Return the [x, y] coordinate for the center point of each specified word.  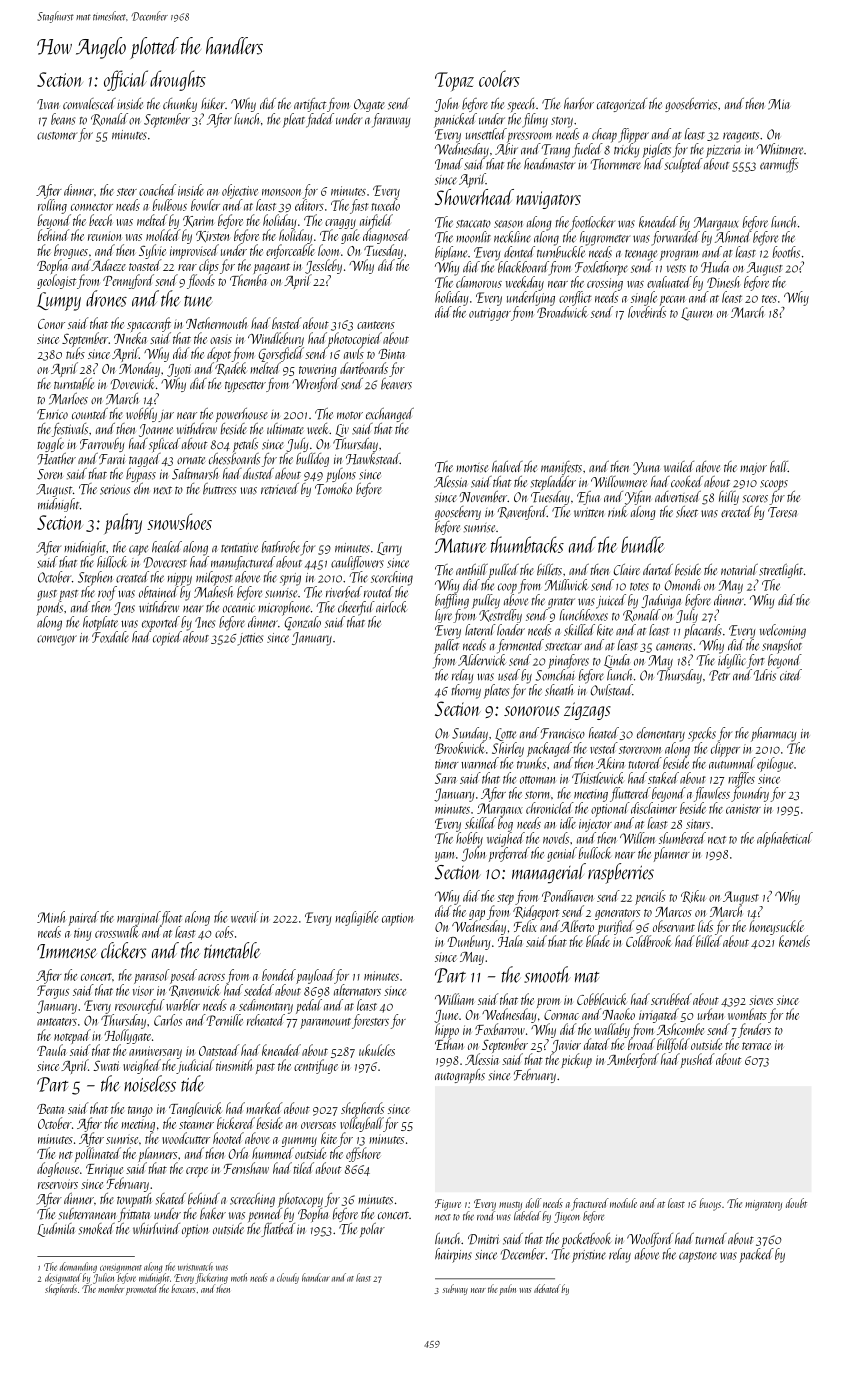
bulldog [312, 460]
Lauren [696, 314]
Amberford [633, 1060]
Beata [50, 1109]
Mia [779, 104]
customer [57, 136]
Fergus [53, 992]
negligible [357, 918]
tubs [75, 353]
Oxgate [369, 105]
